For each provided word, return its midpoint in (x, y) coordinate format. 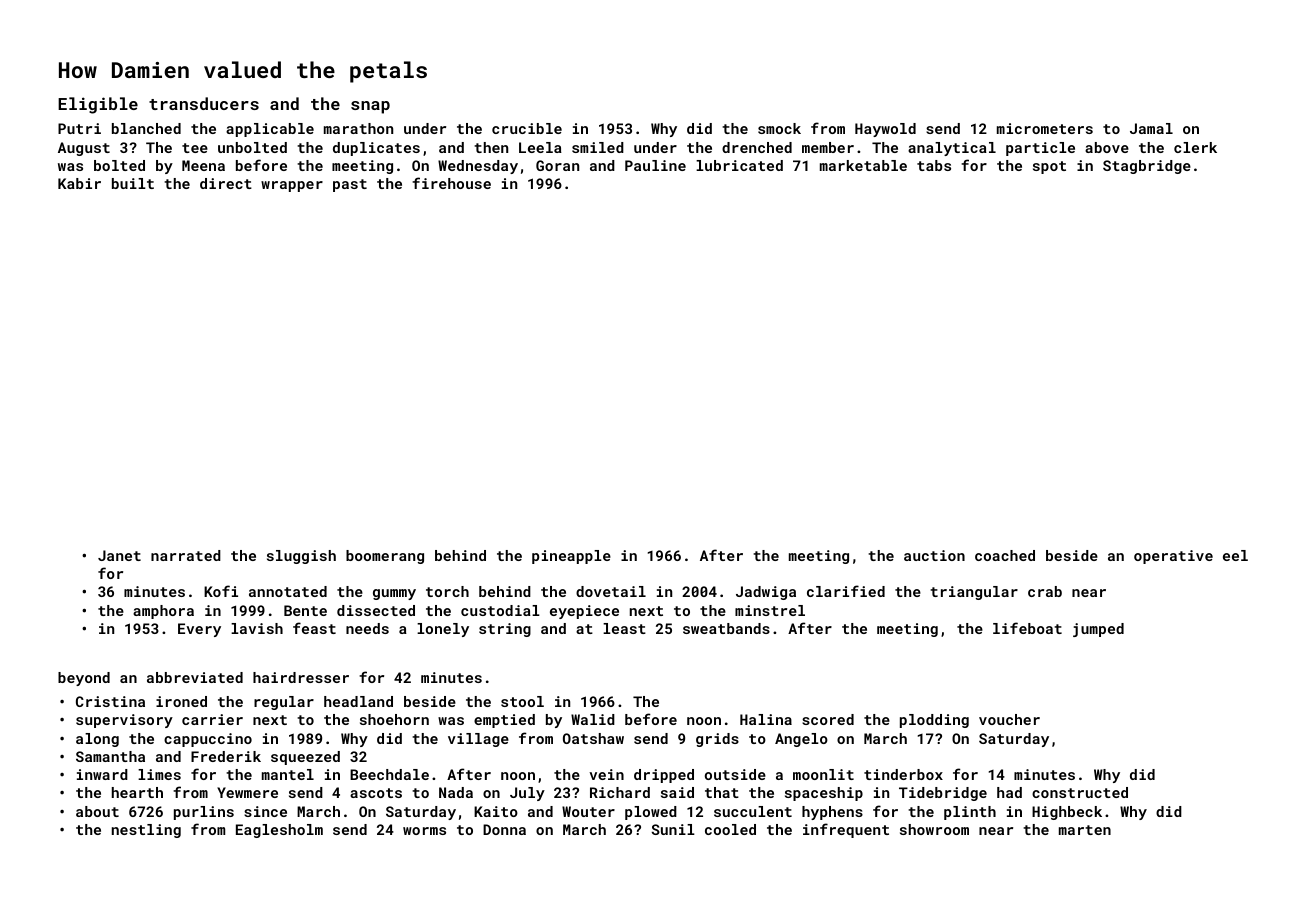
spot (1049, 167)
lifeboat (1027, 628)
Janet (119, 555)
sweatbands (726, 628)
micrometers (1045, 128)
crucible (527, 128)
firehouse (451, 183)
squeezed (305, 758)
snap (370, 107)
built (133, 183)
